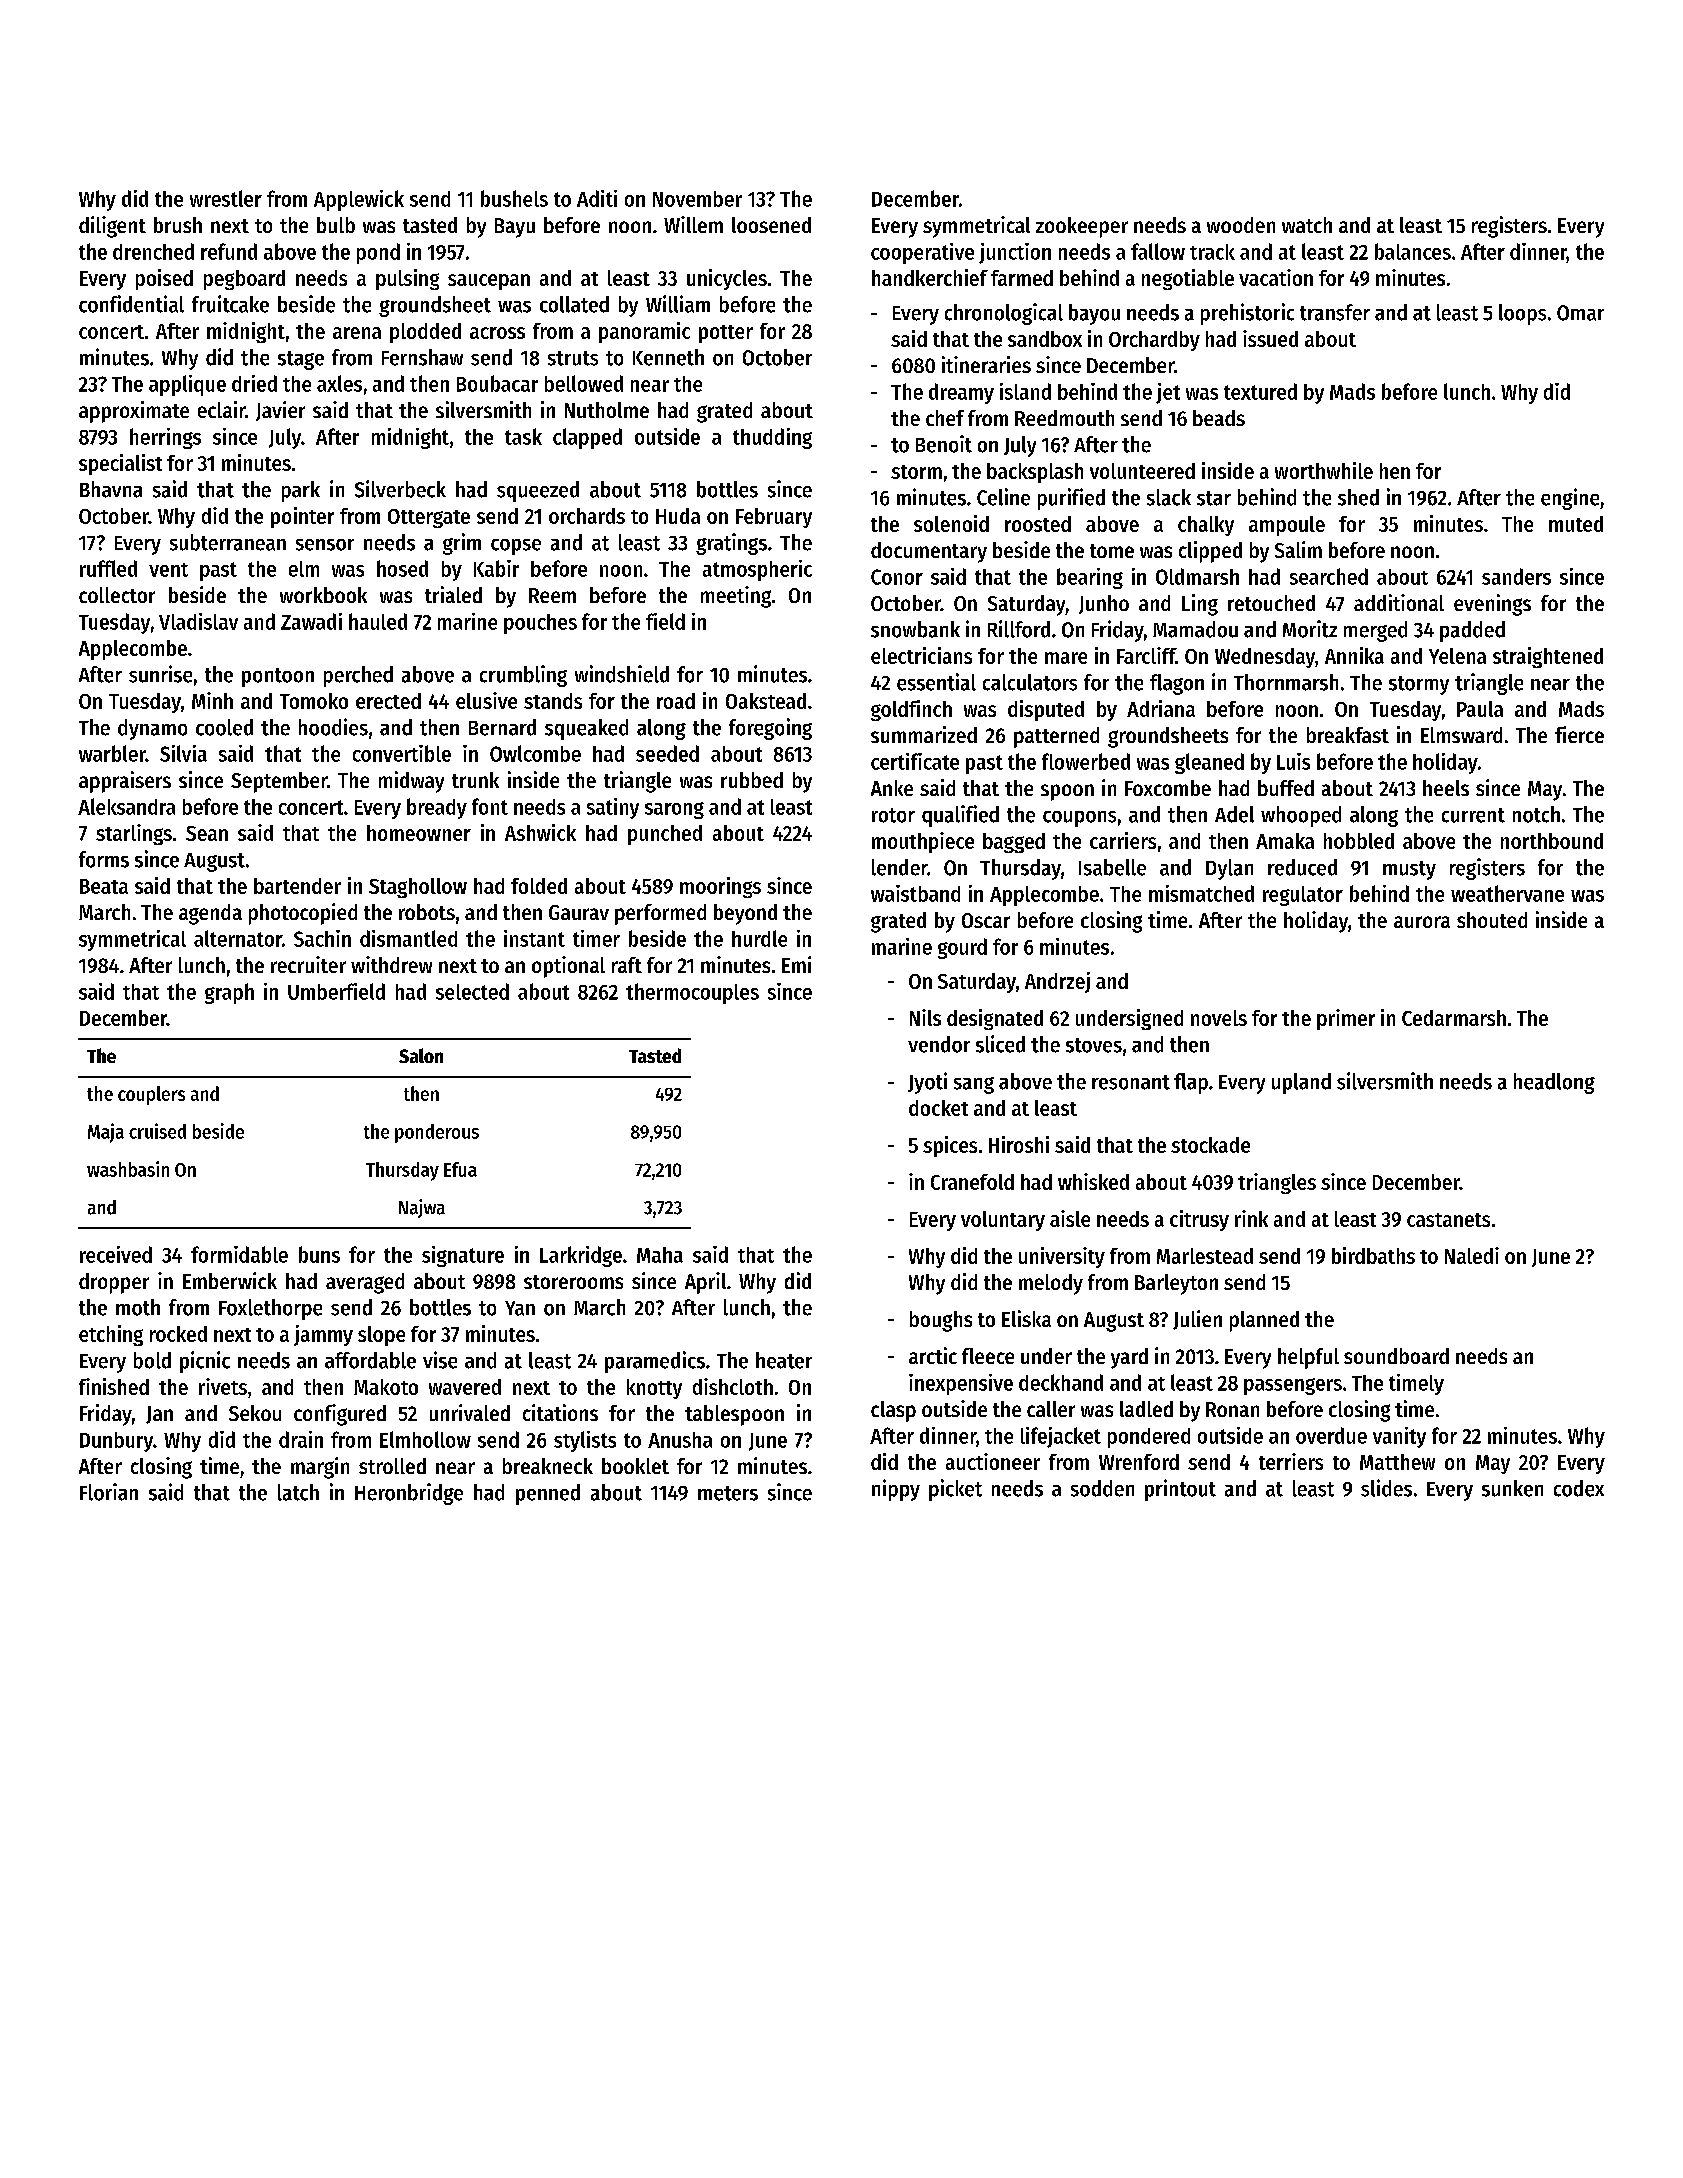 Image resolution: width=1683 pixels, height=2178 pixels. Describe the element at coordinates (697, 199) in the document. I see `November` at that location.
